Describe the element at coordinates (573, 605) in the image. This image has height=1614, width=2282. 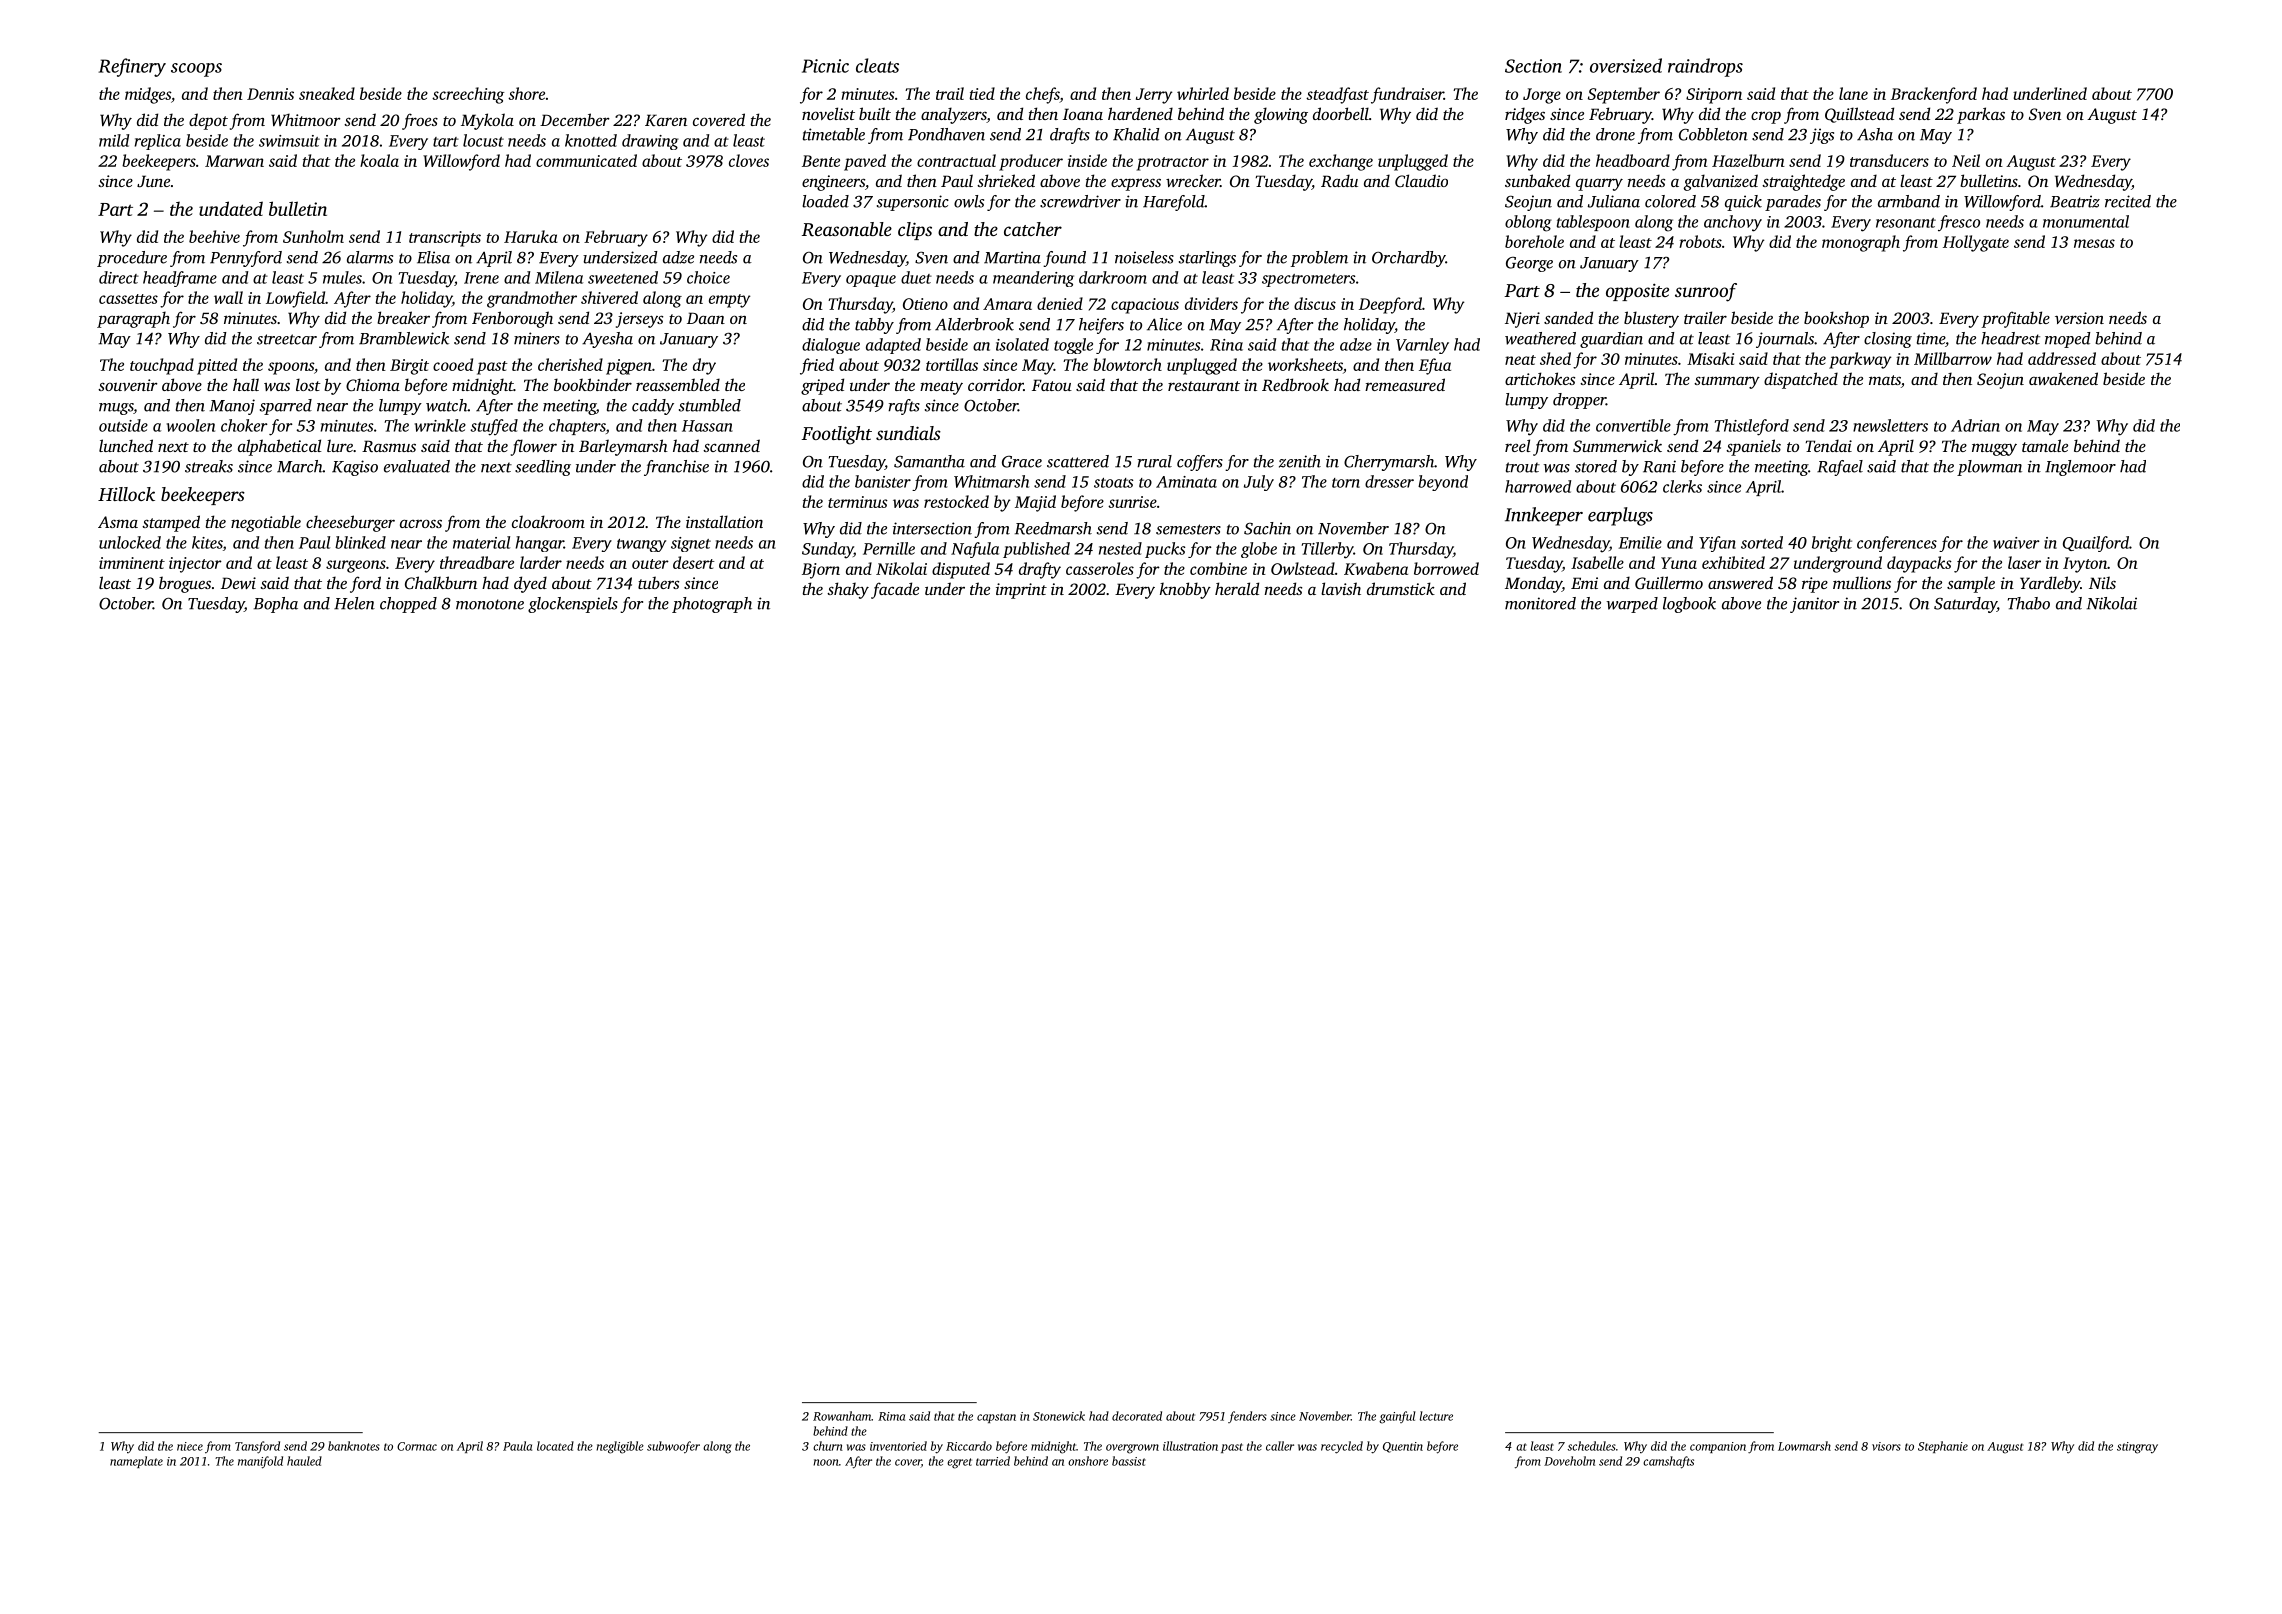
I see `glockenspiels` at that location.
